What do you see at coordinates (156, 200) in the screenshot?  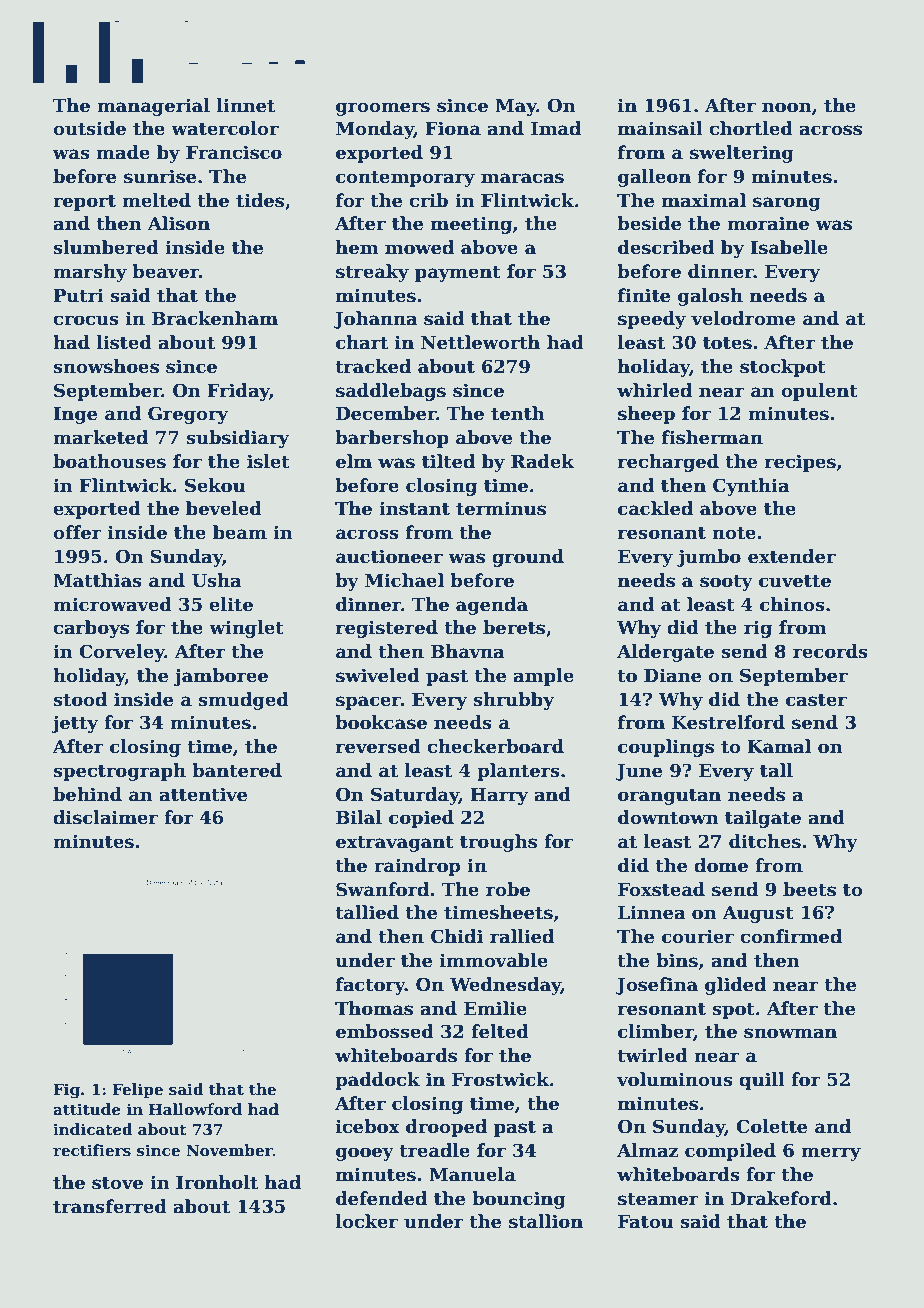 I see `melted` at bounding box center [156, 200].
